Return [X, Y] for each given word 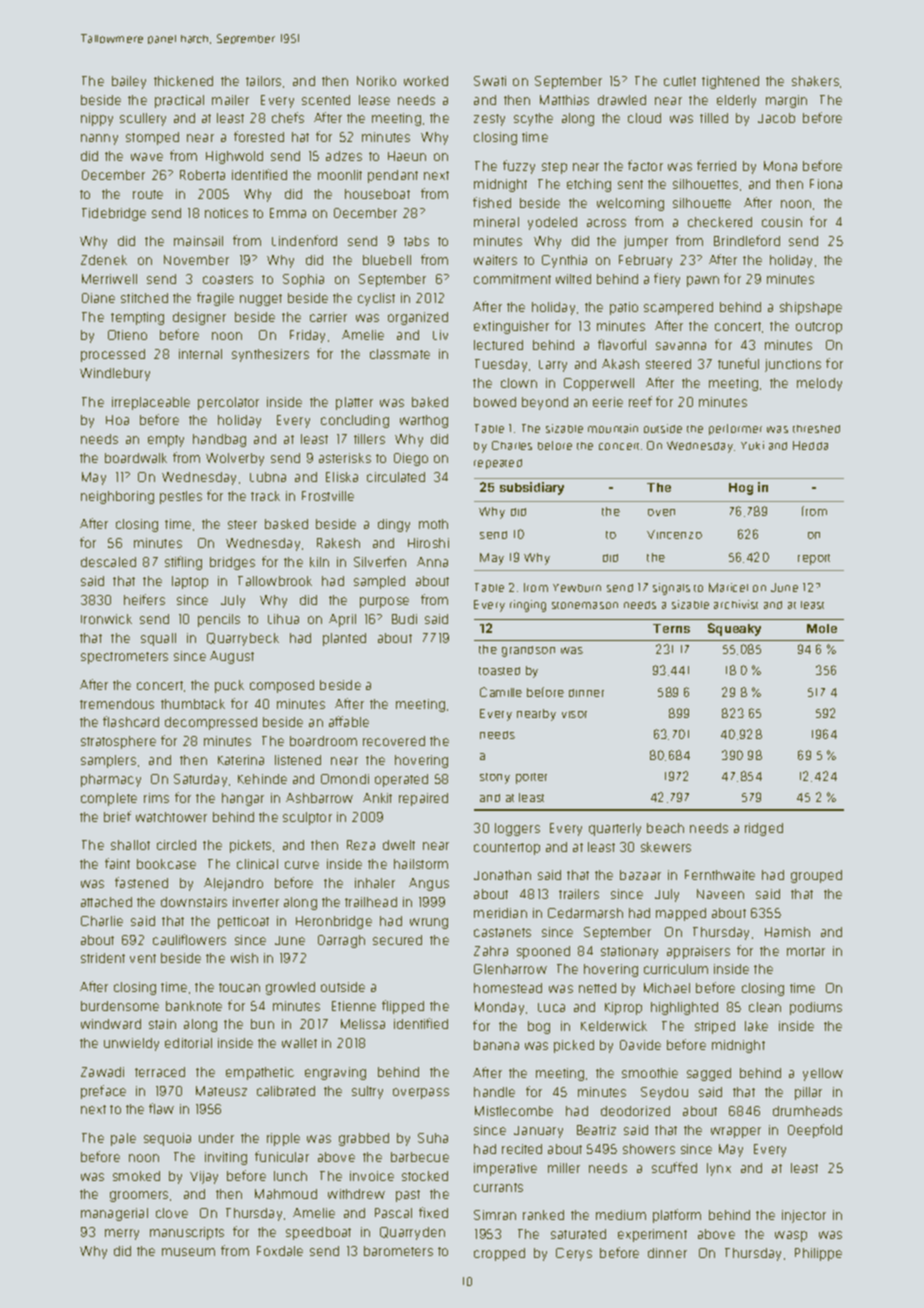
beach [665, 828]
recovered [394, 741]
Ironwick [106, 619]
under [216, 1138]
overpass [421, 1093]
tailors [263, 81]
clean [765, 1007]
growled [290, 988]
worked [426, 81]
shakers [815, 81]
